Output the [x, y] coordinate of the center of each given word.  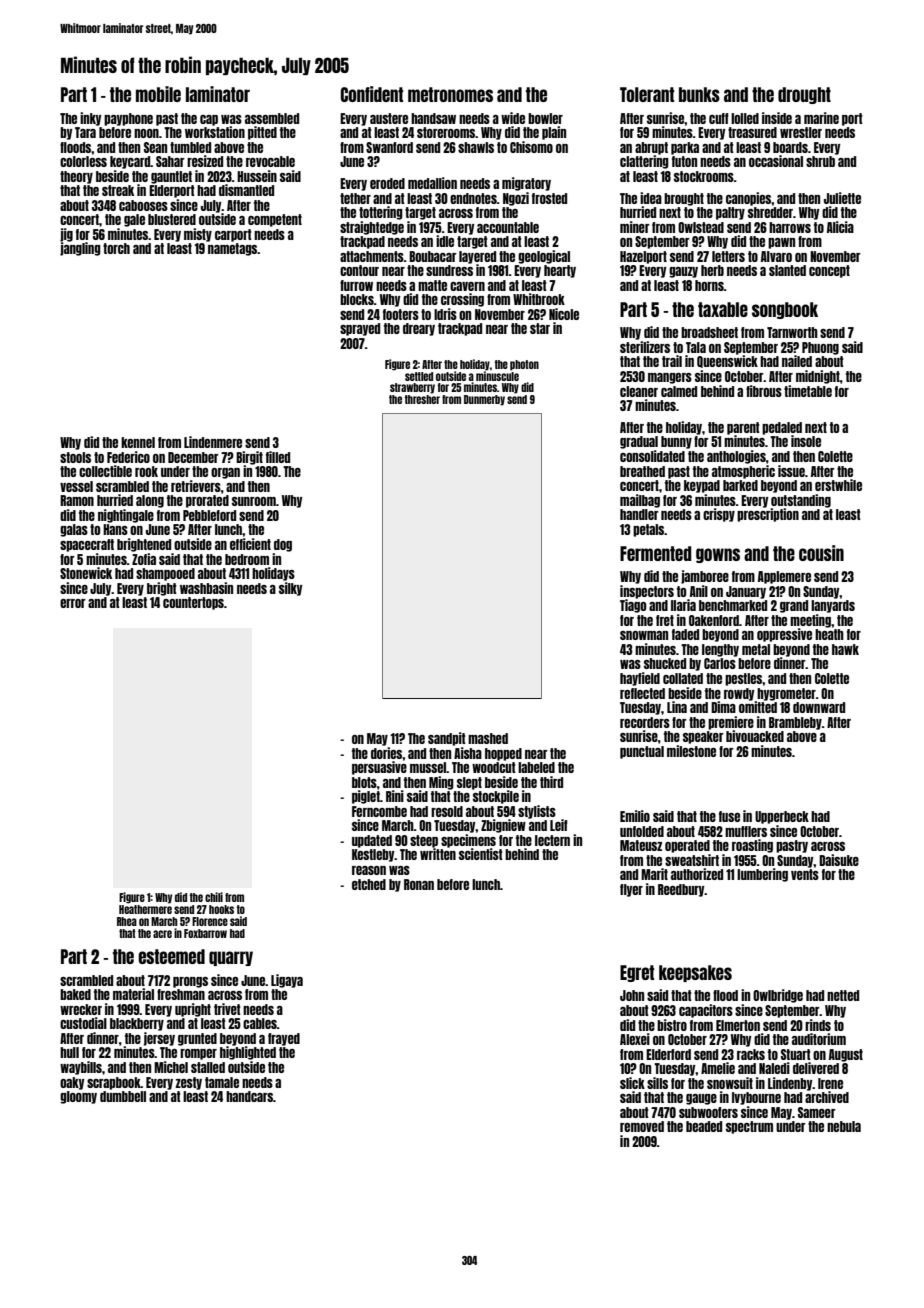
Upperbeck [782, 817]
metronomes [450, 94]
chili [214, 897]
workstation [215, 132]
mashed [488, 738]
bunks [699, 94]
